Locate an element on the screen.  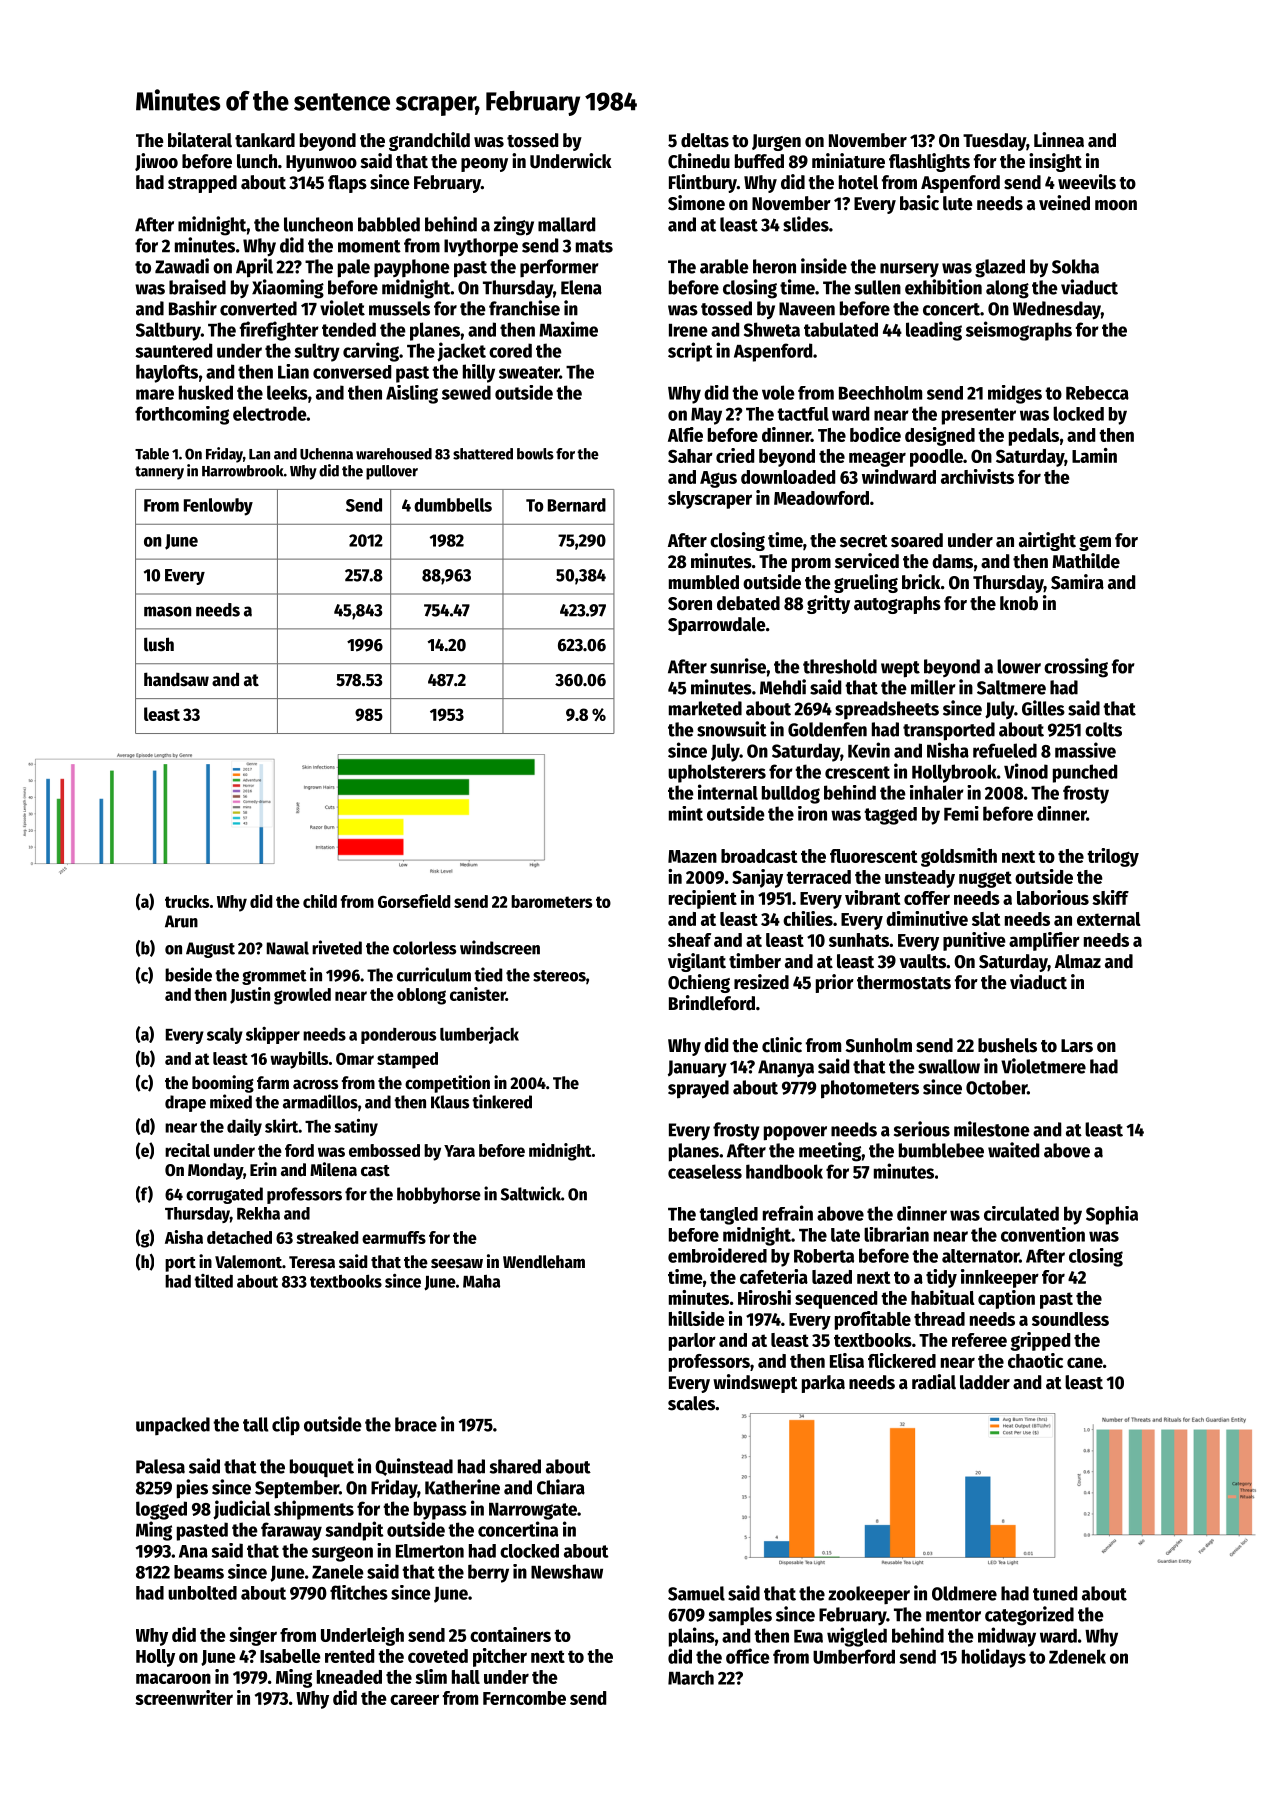
Milena is located at coordinates (333, 1169).
